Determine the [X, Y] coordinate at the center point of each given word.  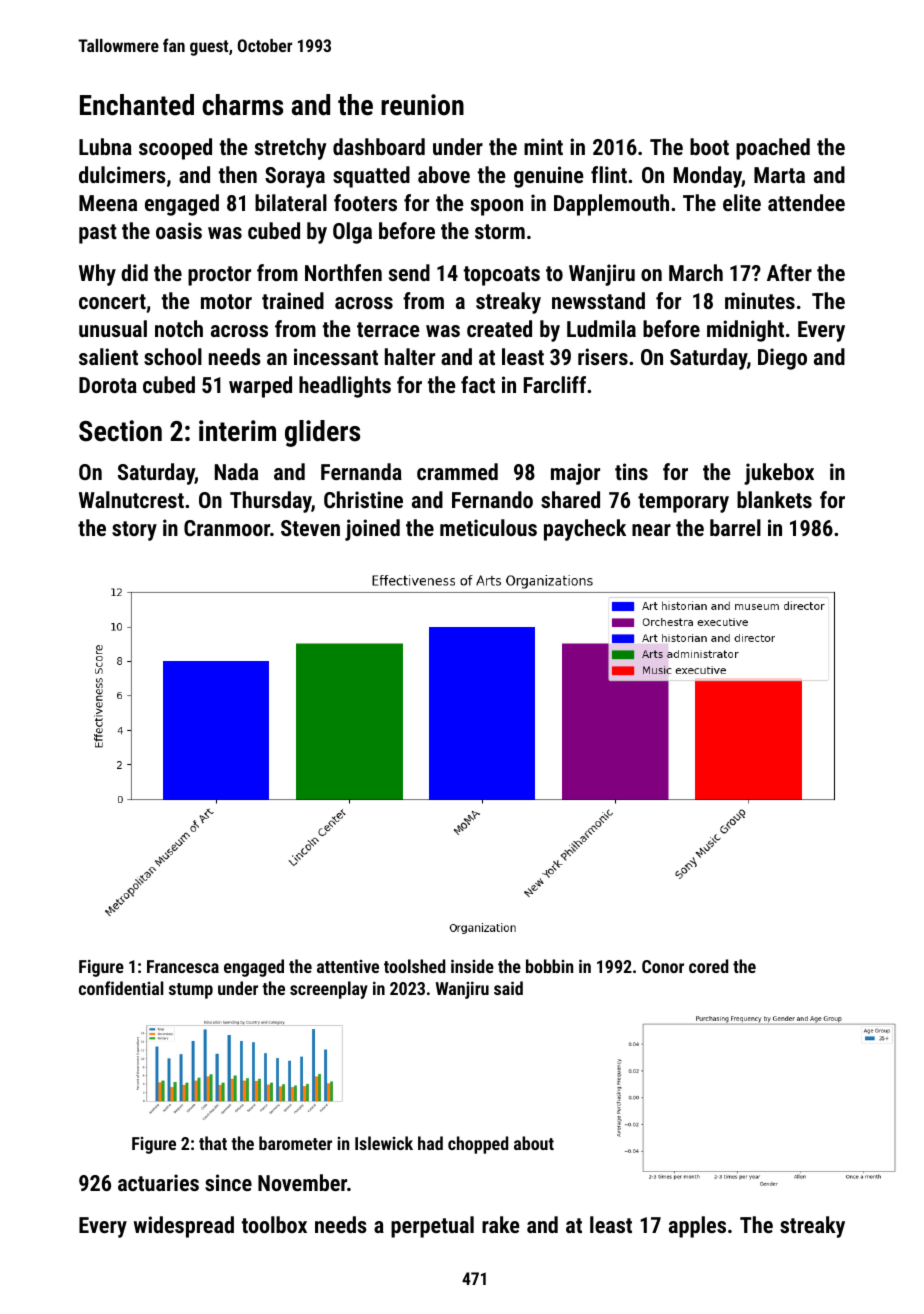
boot [709, 146]
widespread [184, 1227]
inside [472, 966]
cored [708, 966]
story [134, 531]
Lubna [105, 146]
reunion [422, 105]
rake [501, 1224]
